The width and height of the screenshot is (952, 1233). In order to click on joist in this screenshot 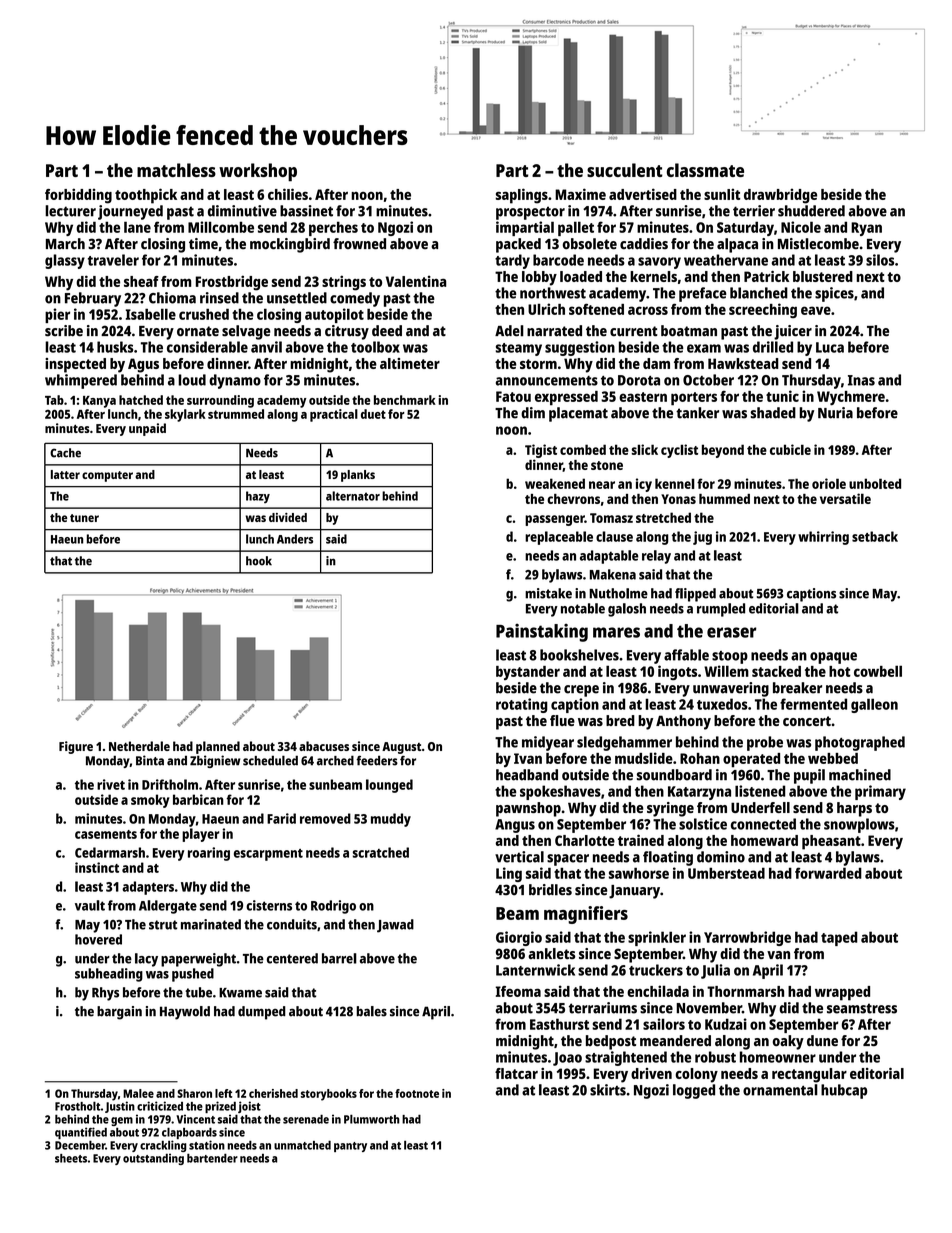, I will do `click(249, 1107)`.
